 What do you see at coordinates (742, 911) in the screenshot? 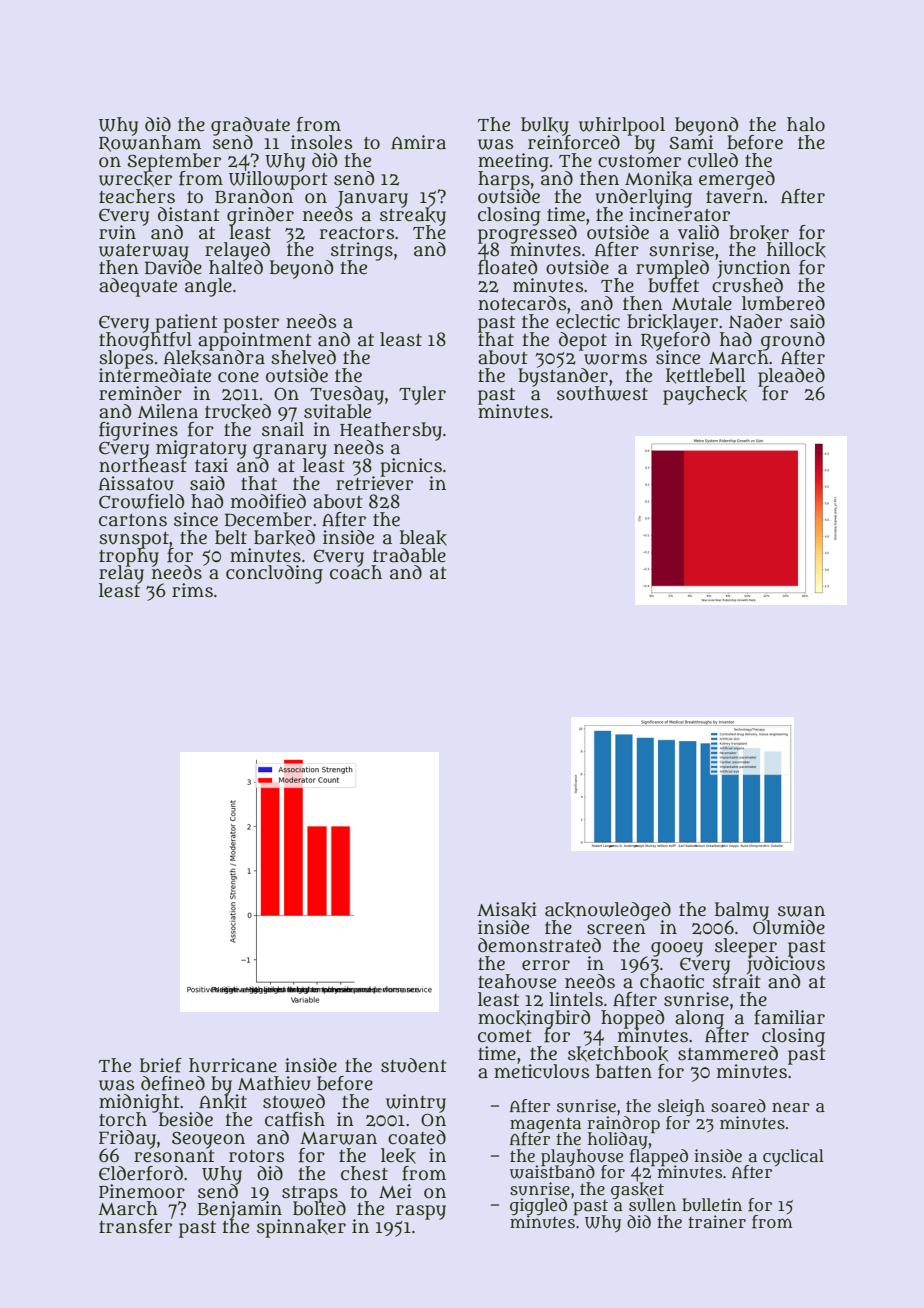
I see `balmy` at bounding box center [742, 911].
